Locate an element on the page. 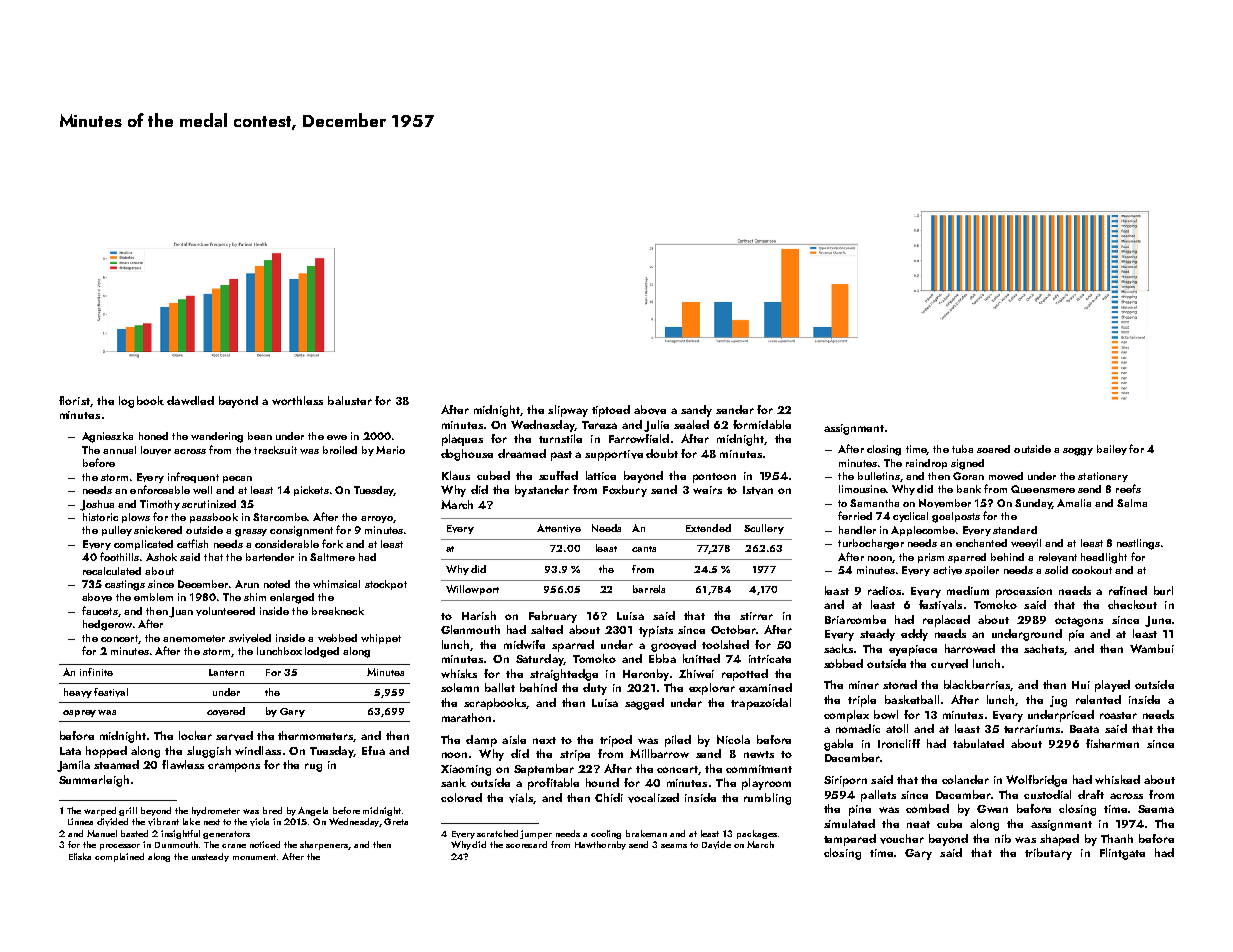  Heronby is located at coordinates (646, 675).
